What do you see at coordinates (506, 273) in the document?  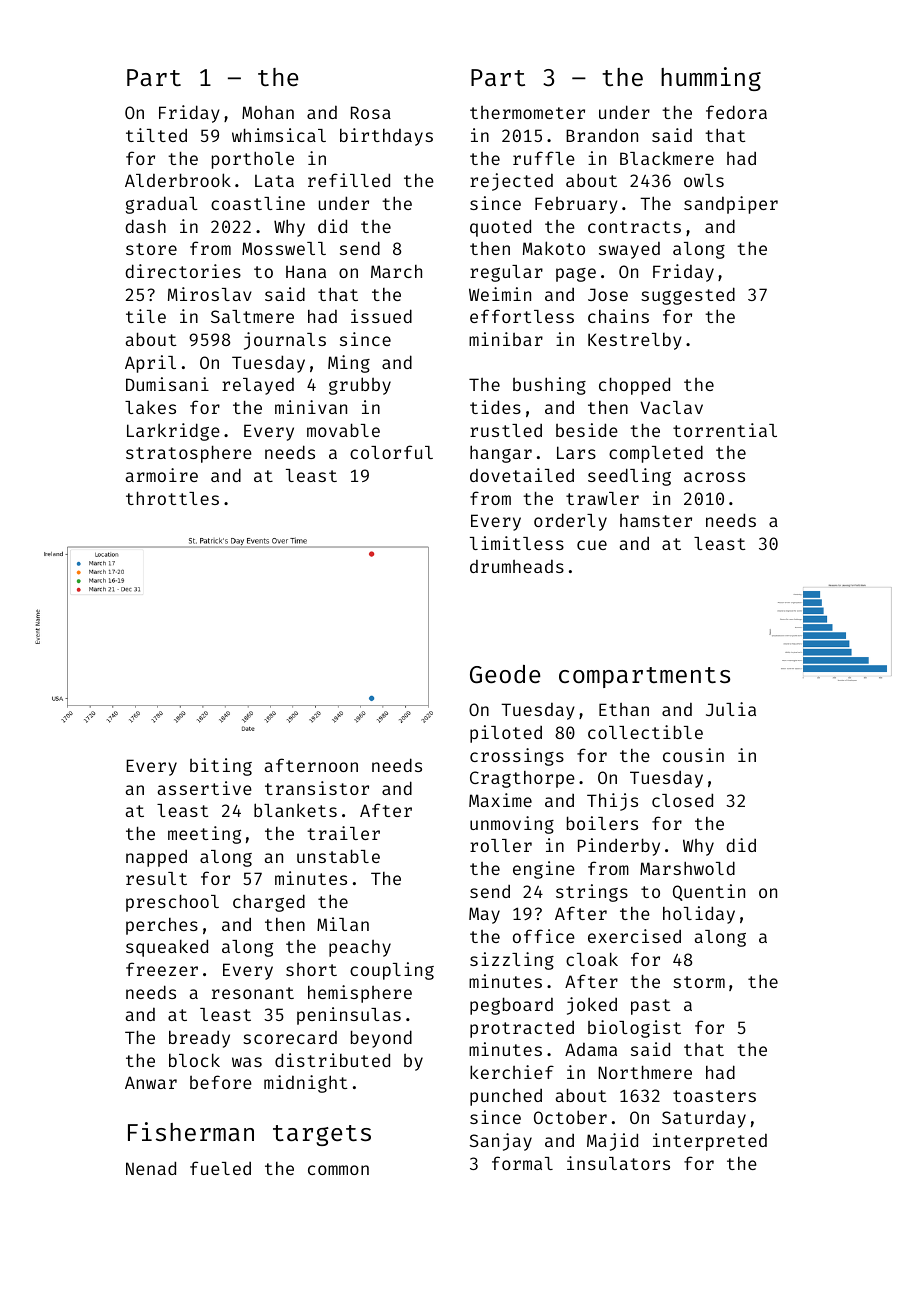 I see `regular` at bounding box center [506, 273].
